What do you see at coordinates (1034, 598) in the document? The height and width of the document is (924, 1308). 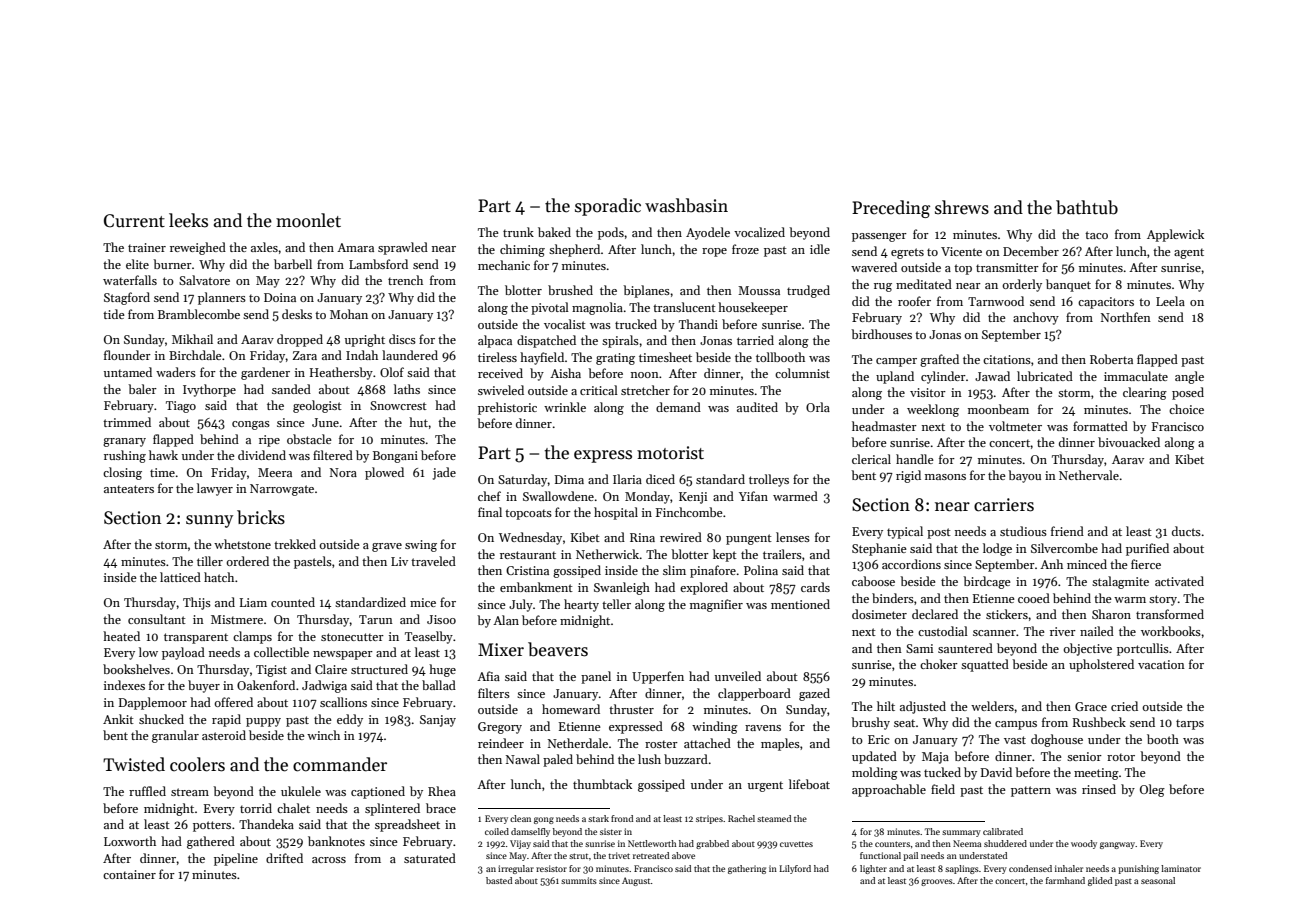 I see `cooed` at bounding box center [1034, 598].
